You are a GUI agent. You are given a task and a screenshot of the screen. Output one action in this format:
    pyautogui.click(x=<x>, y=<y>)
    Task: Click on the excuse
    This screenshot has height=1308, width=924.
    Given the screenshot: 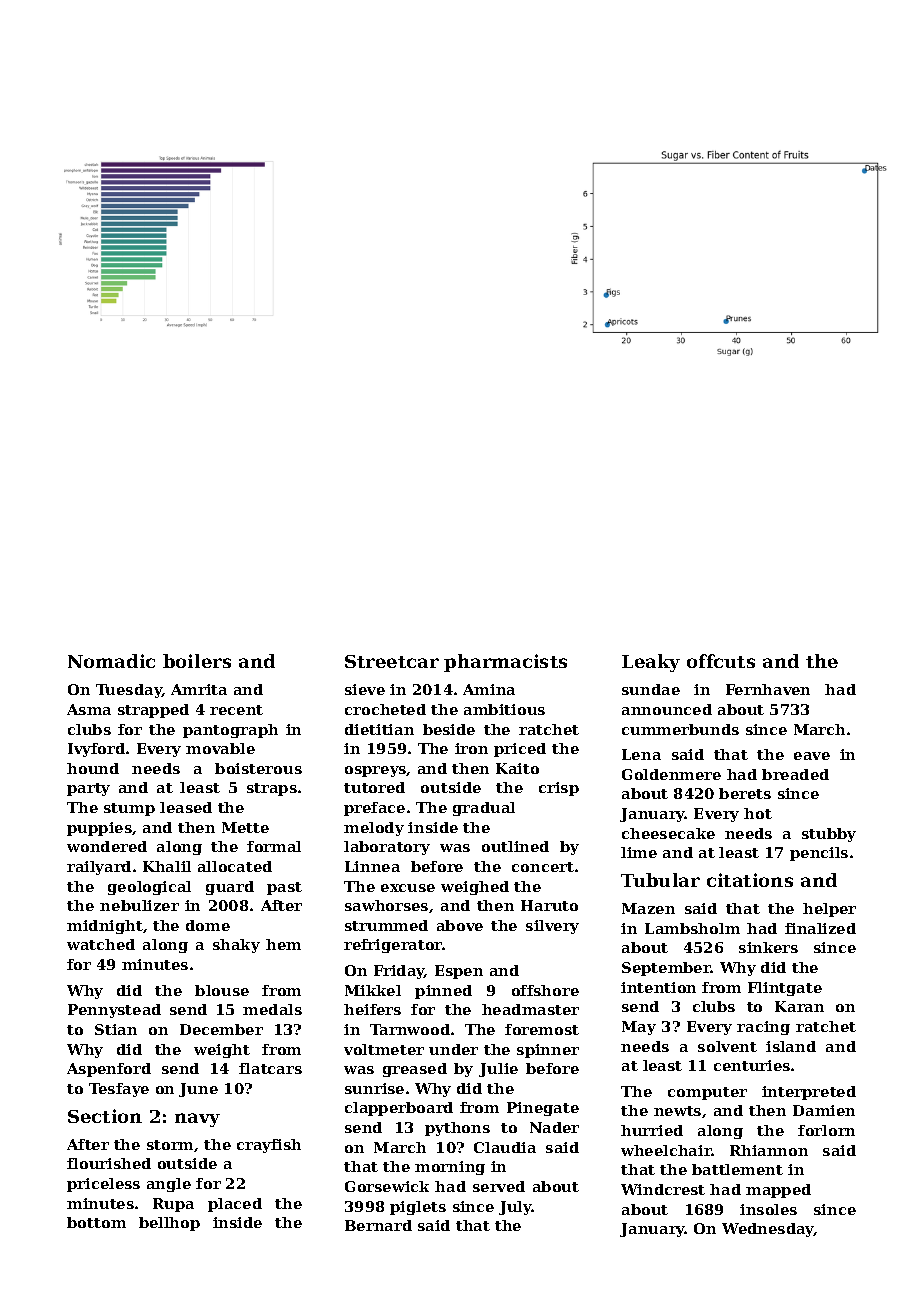 What is the action you would take?
    pyautogui.click(x=408, y=888)
